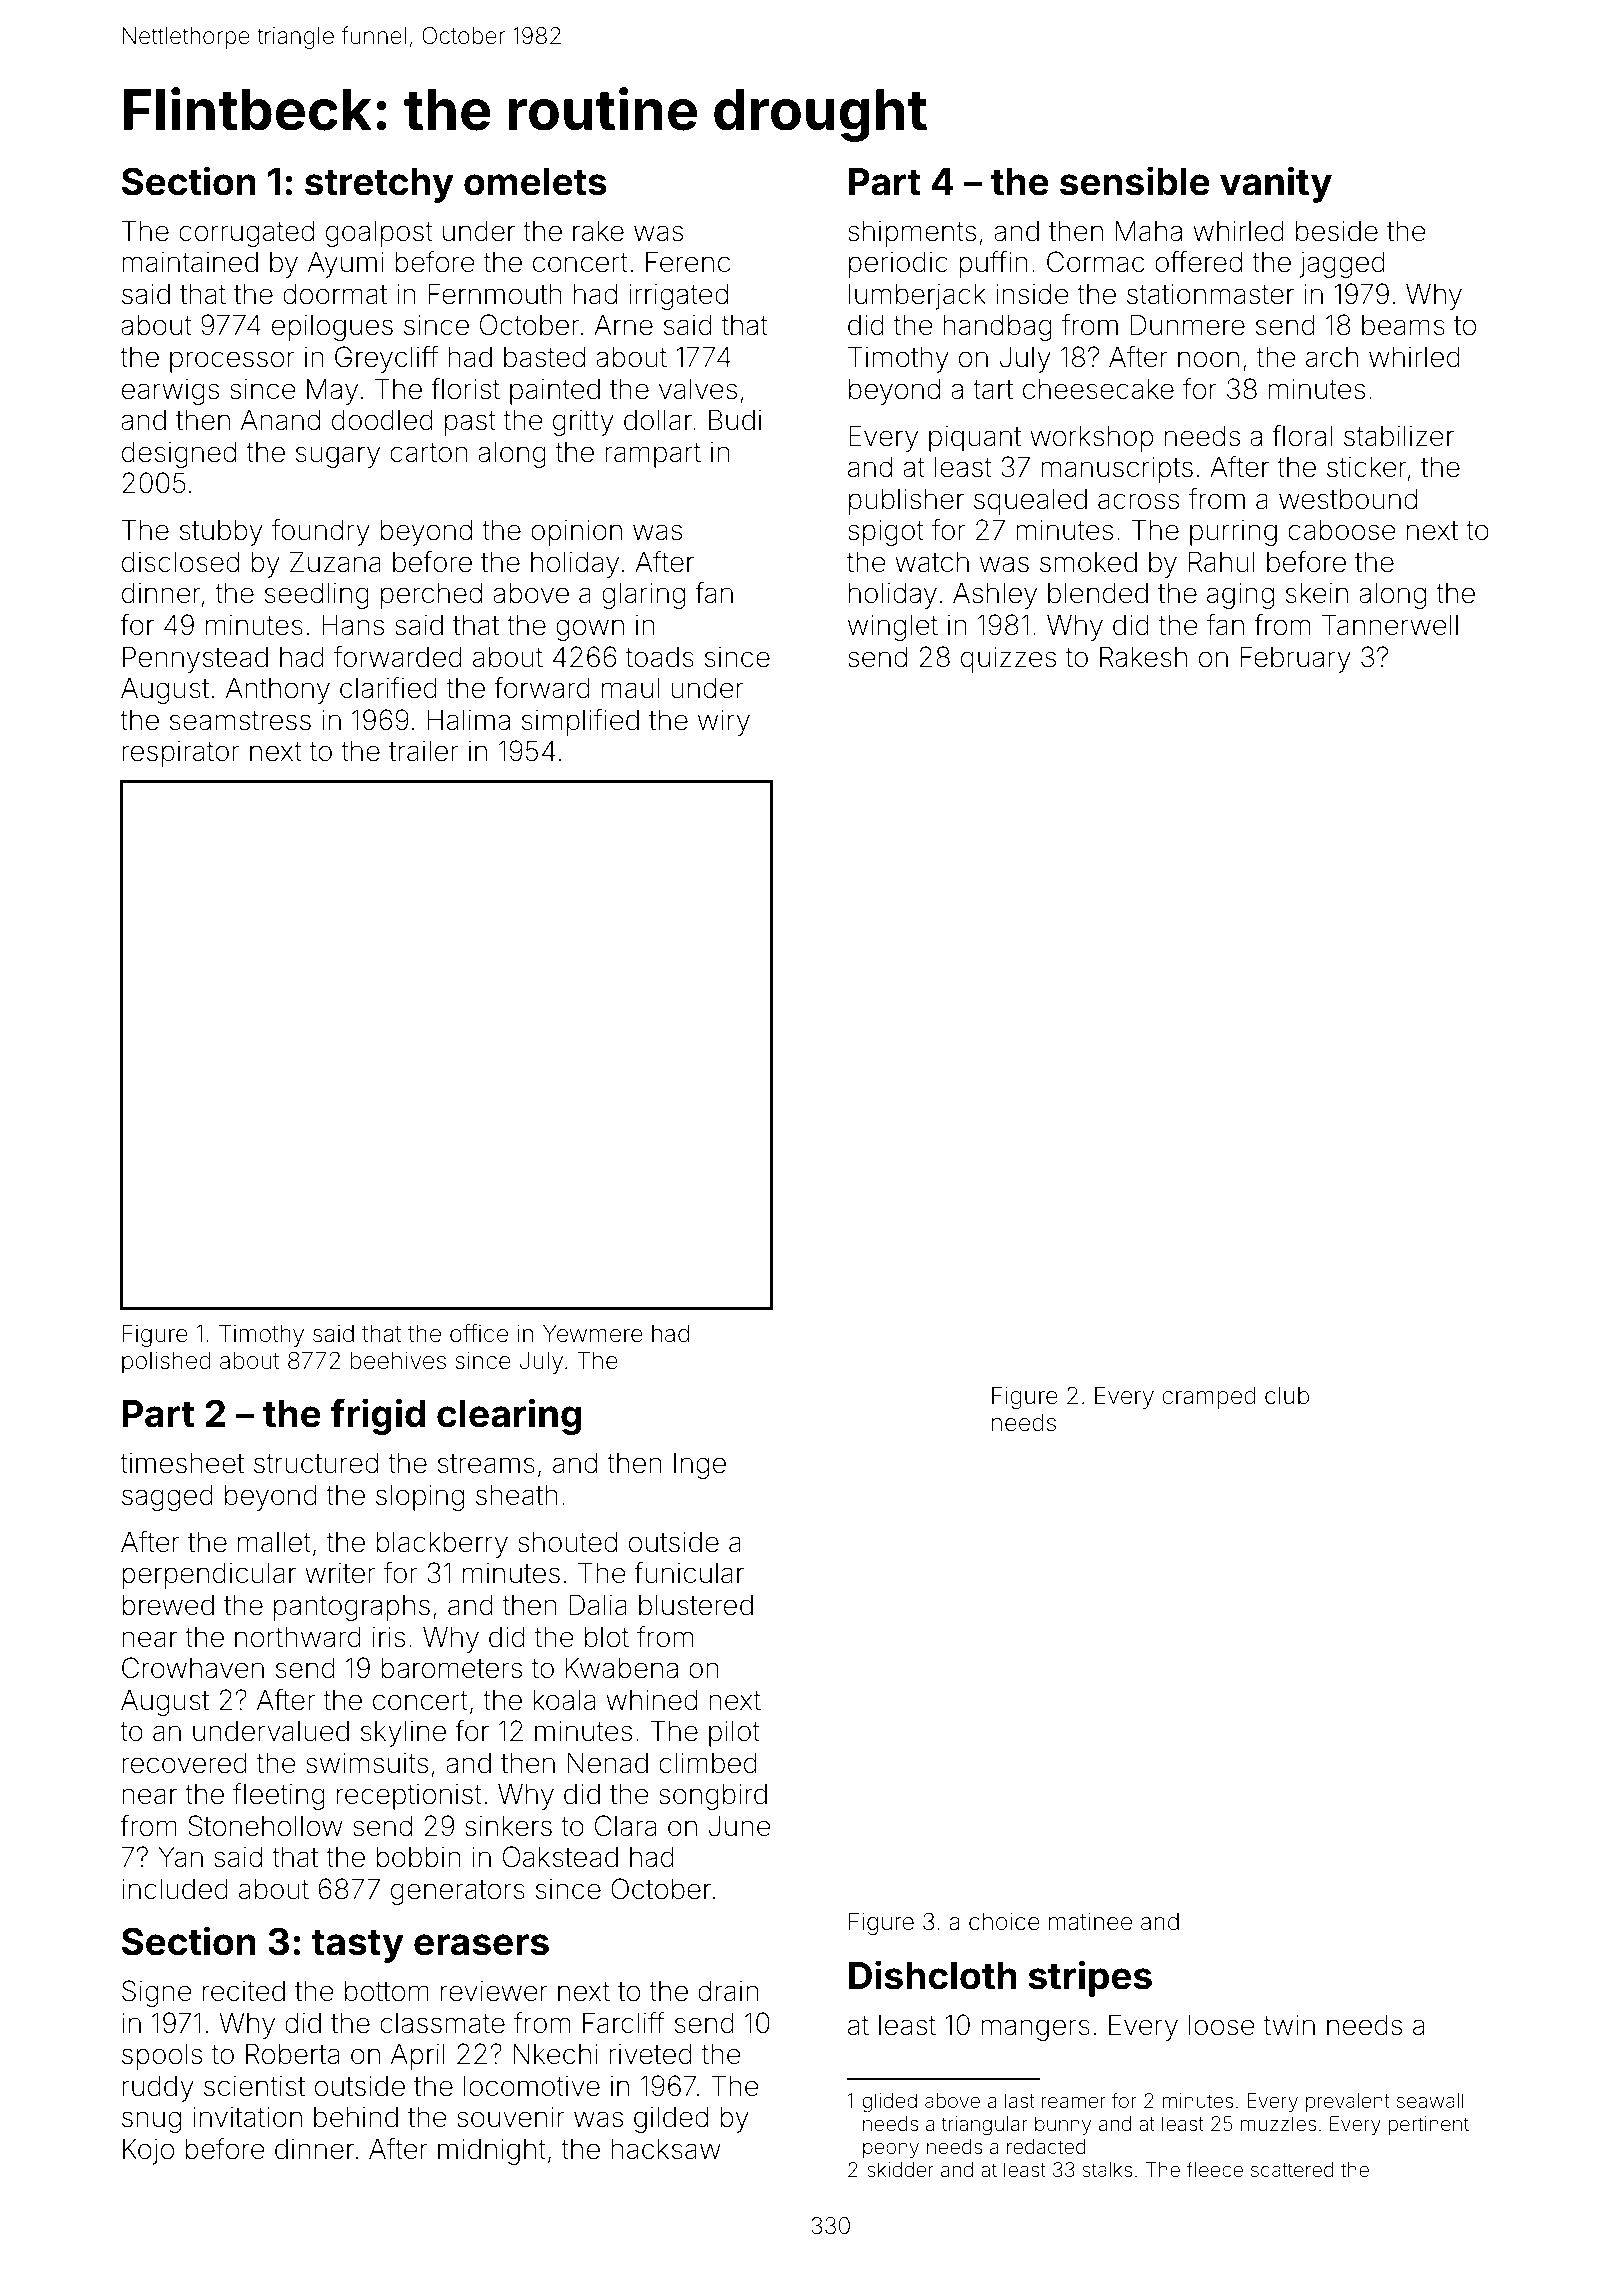 Image resolution: width=1620 pixels, height=2292 pixels. Describe the element at coordinates (625, 1826) in the page. I see `Clara` at that location.
